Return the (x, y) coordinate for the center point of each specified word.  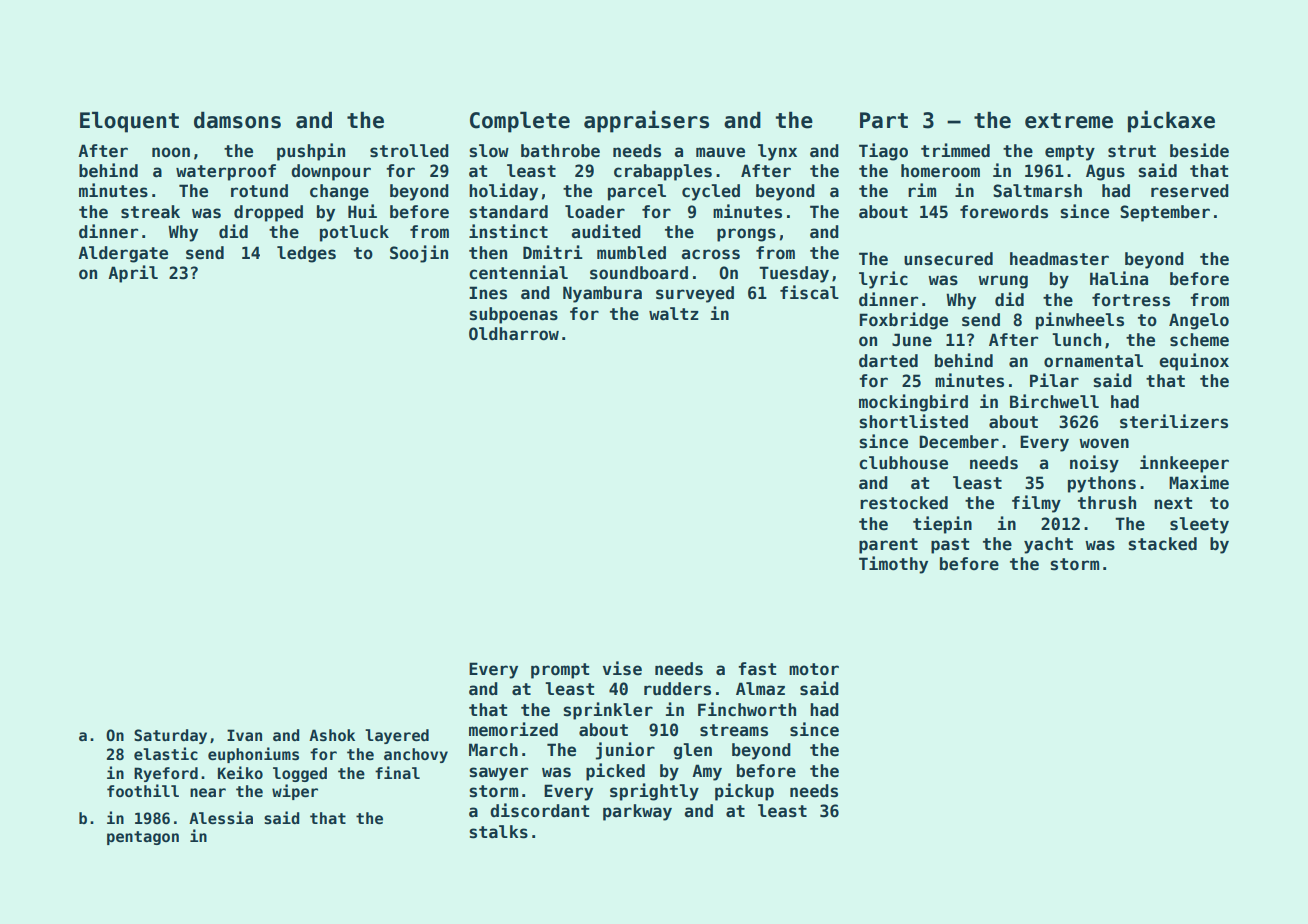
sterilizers (1174, 421)
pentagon (143, 838)
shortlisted (913, 421)
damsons (237, 120)
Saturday (170, 736)
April (133, 274)
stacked (1162, 544)
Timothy (893, 565)
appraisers (646, 121)
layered (397, 736)
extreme (1069, 121)
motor (814, 669)
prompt (560, 671)
